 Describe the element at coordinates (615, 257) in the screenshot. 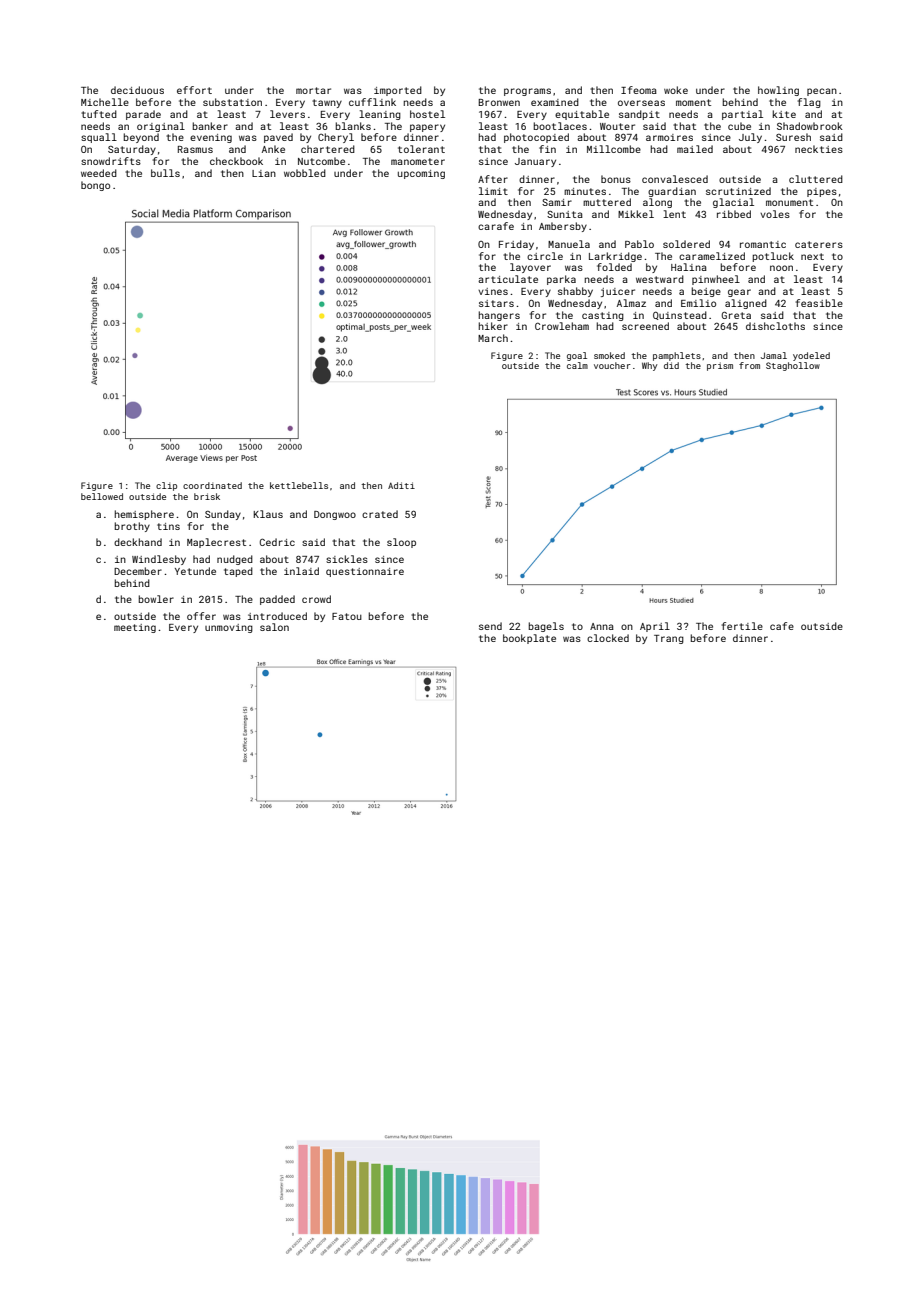

I see `Larkridge` at that location.
